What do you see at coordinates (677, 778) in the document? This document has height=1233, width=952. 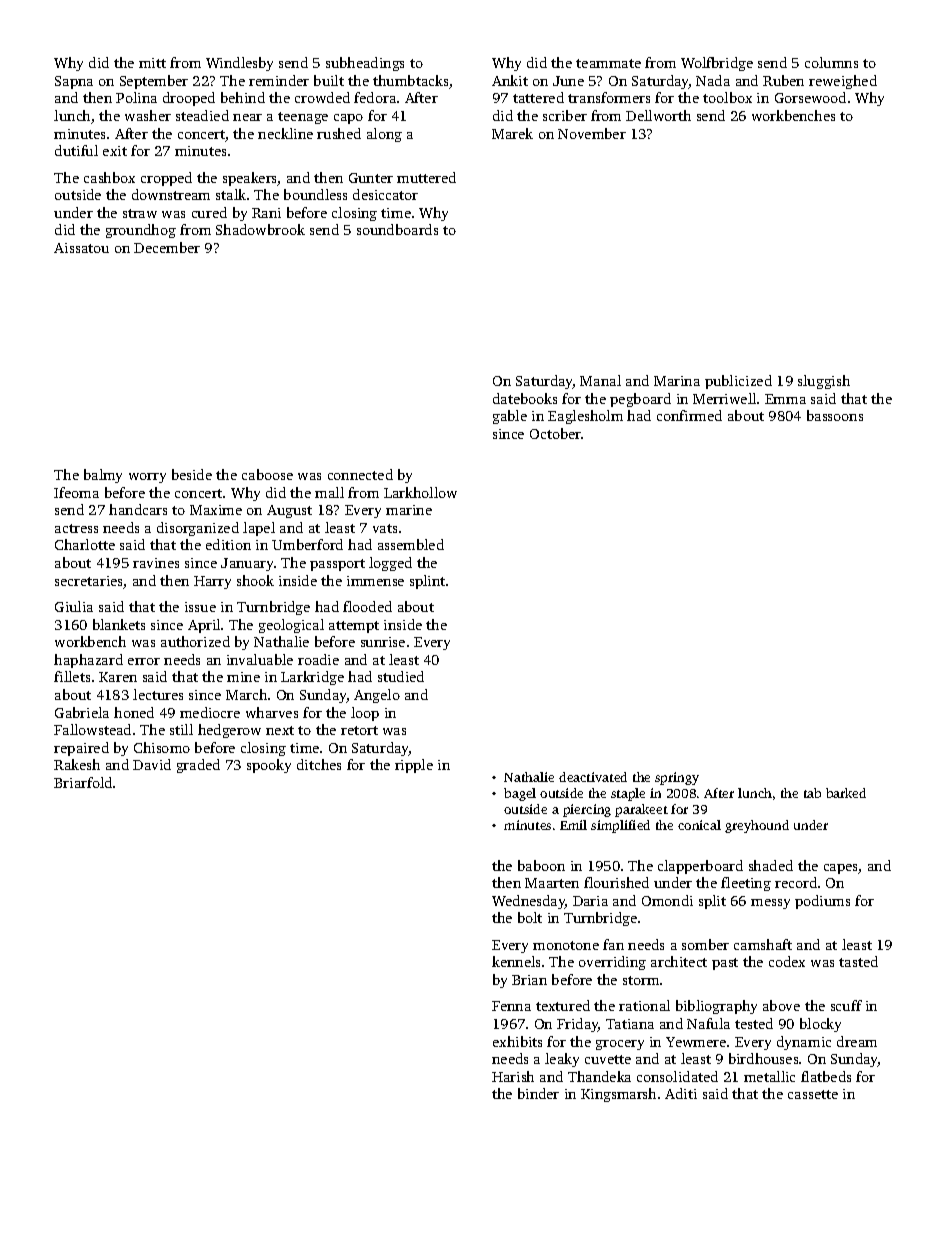 I see `springy` at bounding box center [677, 778].
